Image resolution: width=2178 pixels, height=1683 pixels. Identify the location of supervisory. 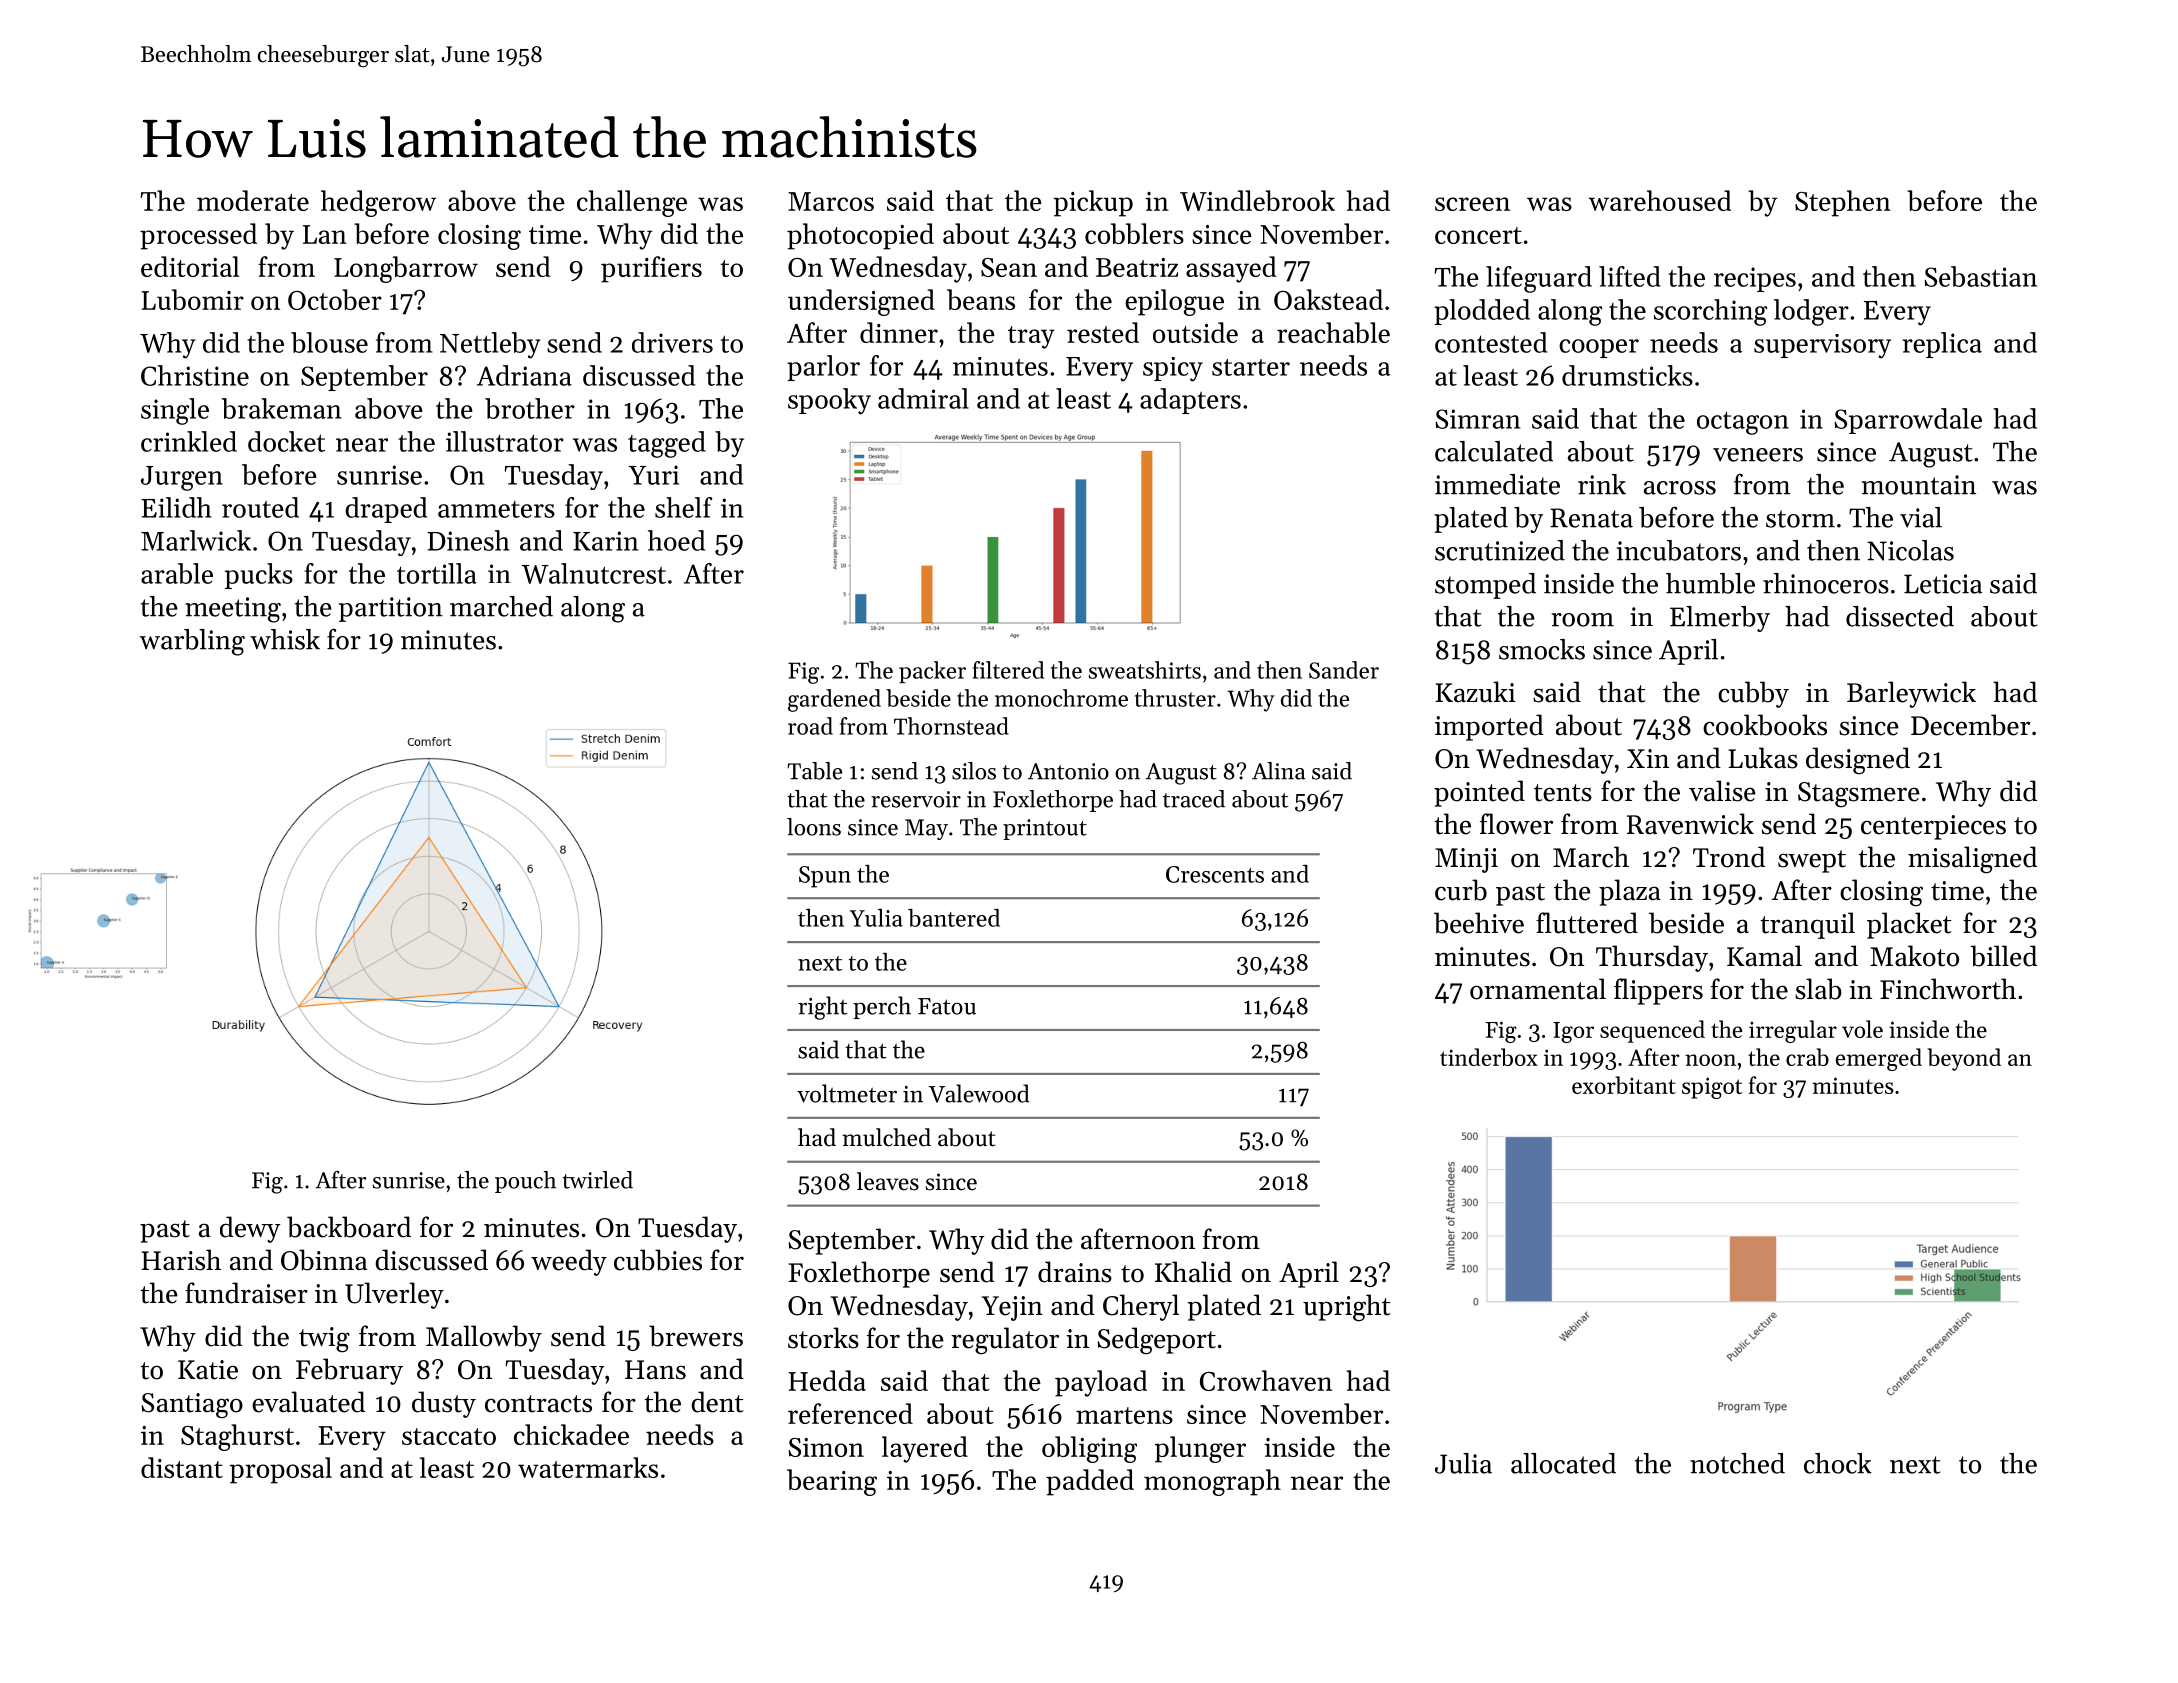
(1822, 346).
